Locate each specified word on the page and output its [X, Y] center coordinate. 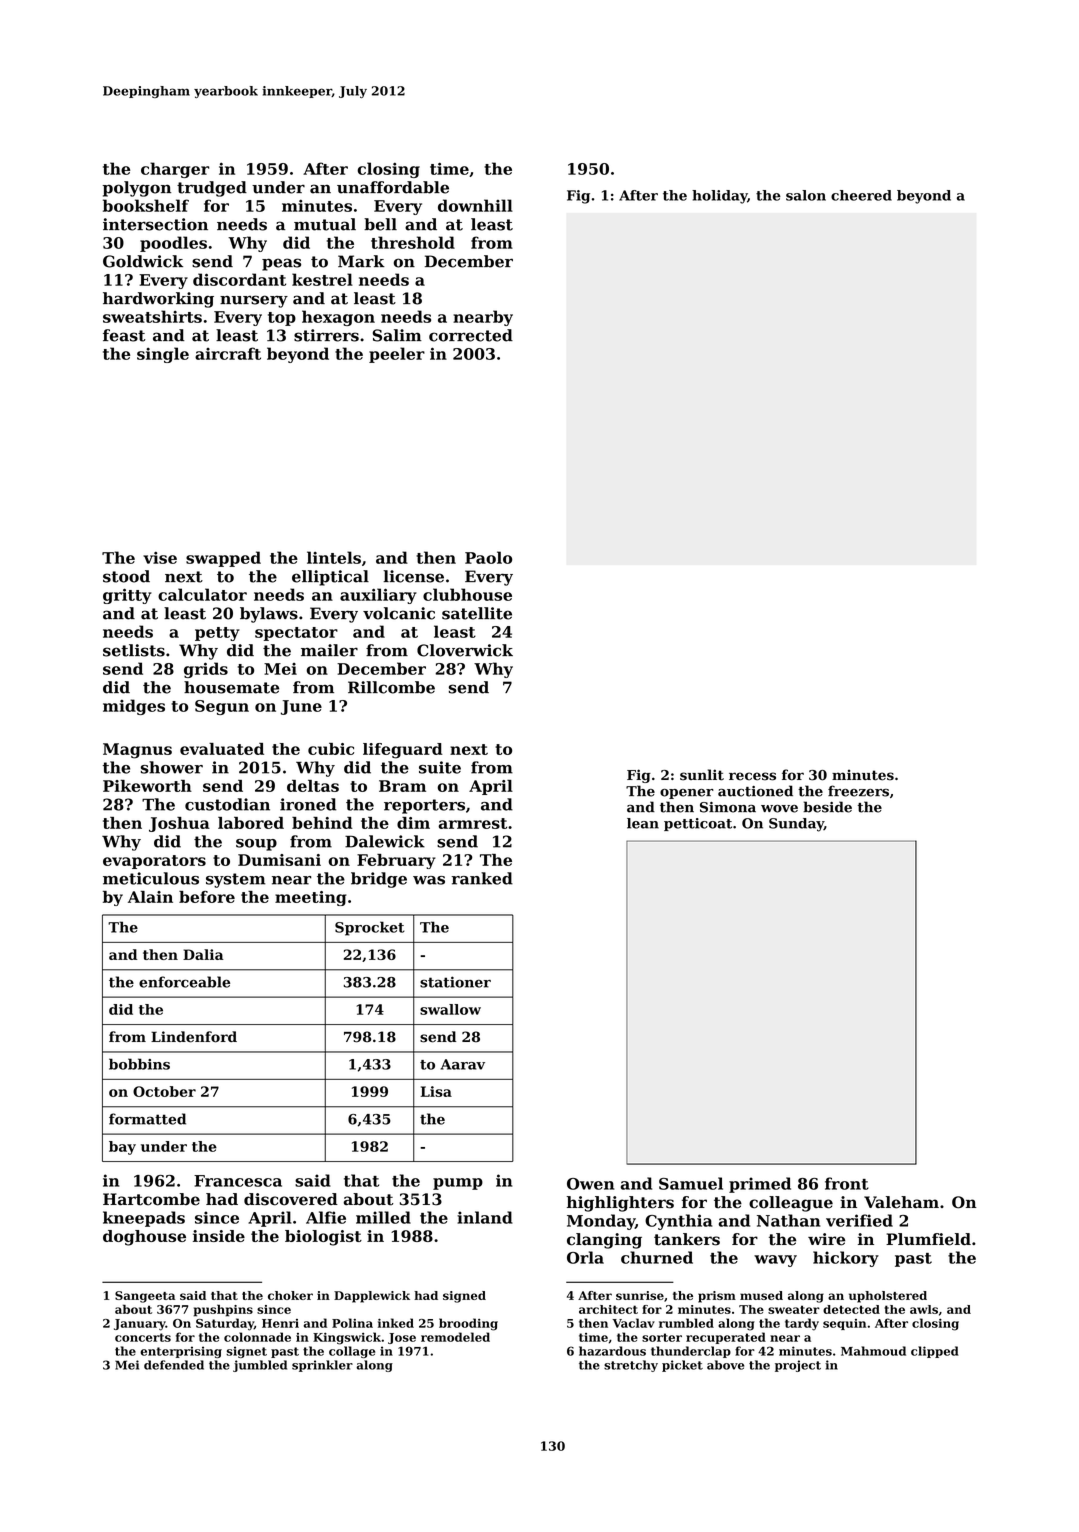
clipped [934, 1352]
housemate [231, 687]
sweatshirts [152, 316]
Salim [397, 335]
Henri [280, 1323]
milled [383, 1217]
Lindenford [194, 1037]
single [163, 355]
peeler [397, 355]
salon [806, 195]
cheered [861, 195]
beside [827, 807]
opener [687, 794]
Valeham [901, 1202]
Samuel [691, 1183]
